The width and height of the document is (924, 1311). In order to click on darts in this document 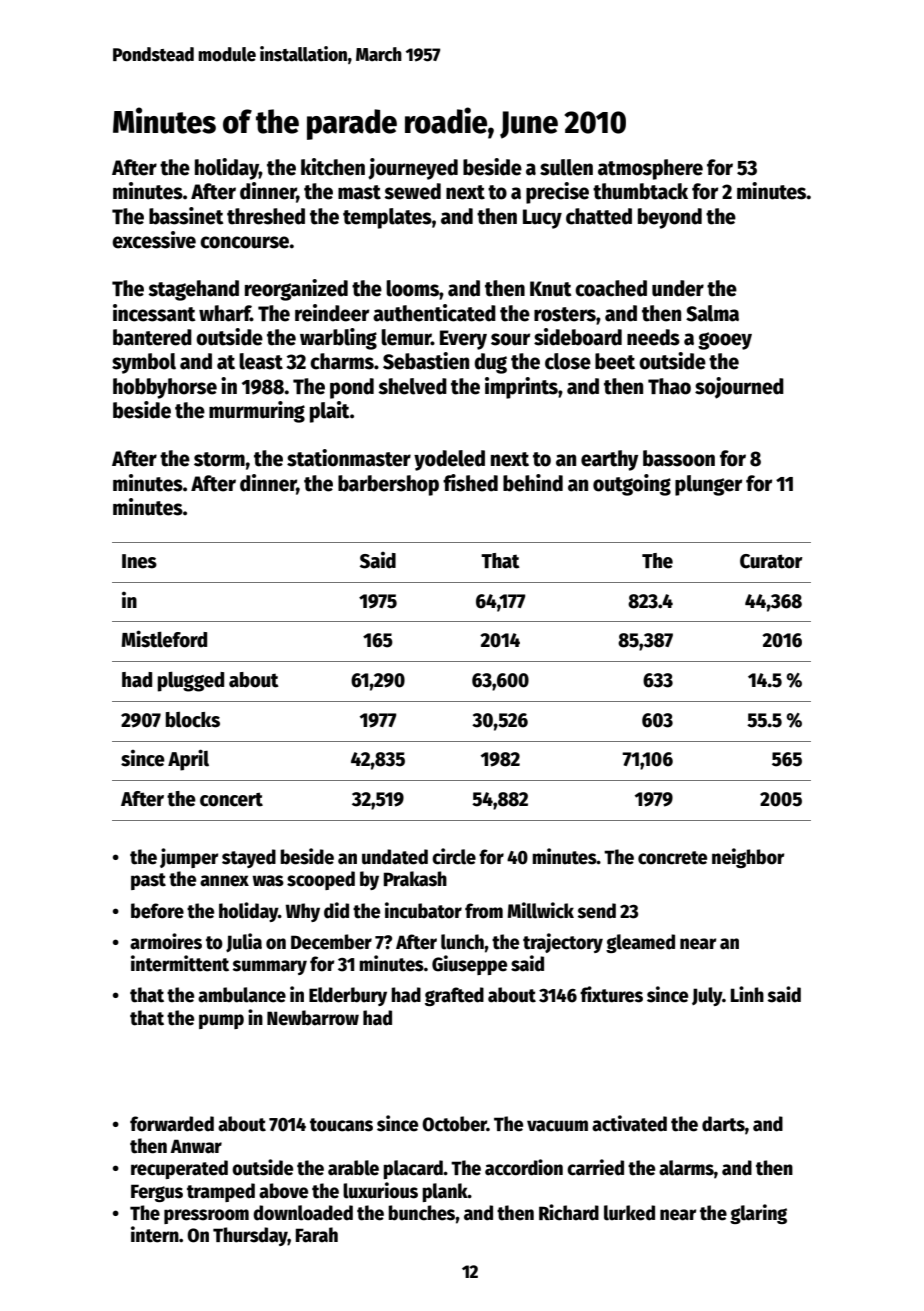, I will do `click(723, 1124)`.
